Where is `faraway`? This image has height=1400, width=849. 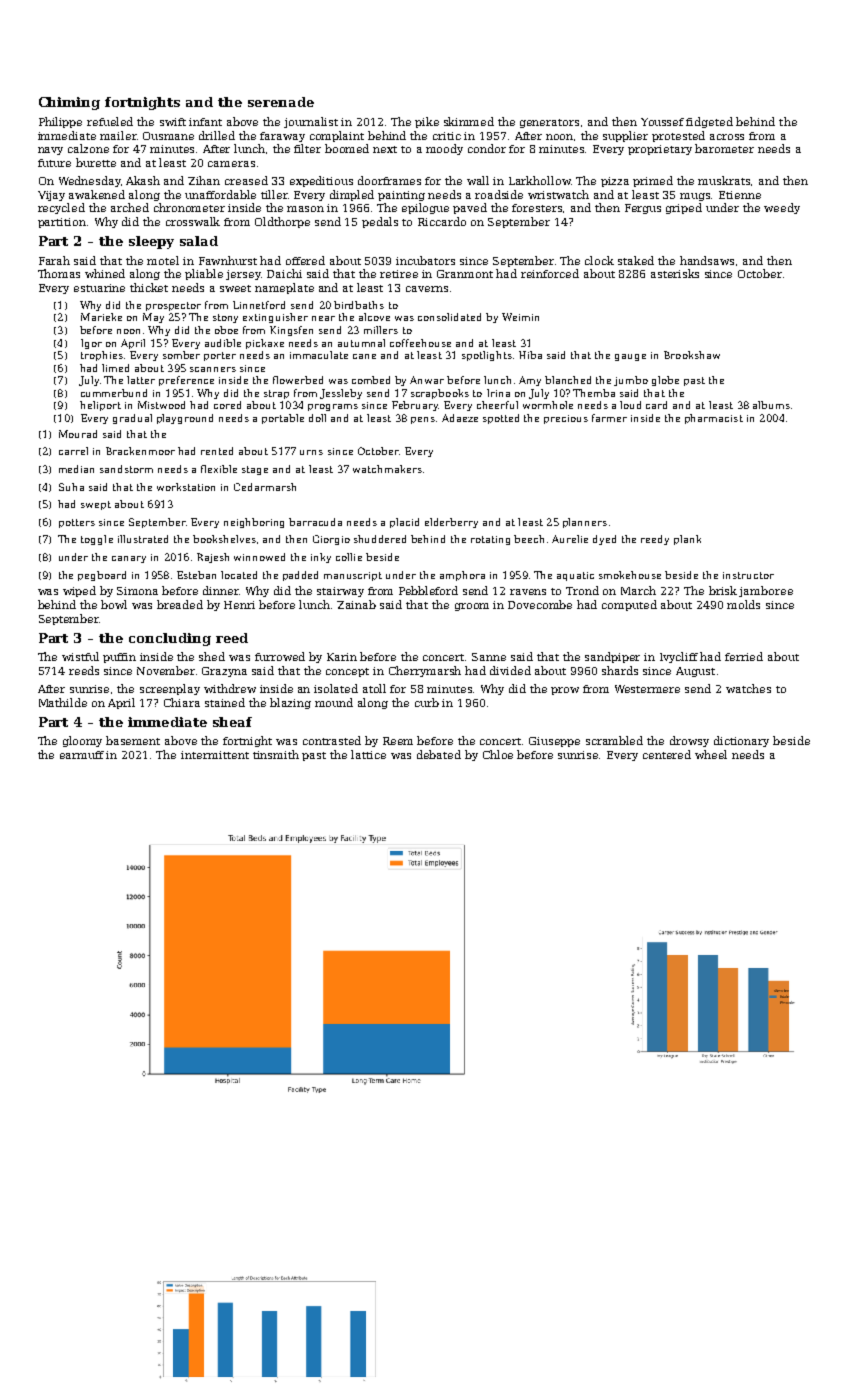
faraway is located at coordinates (282, 137).
